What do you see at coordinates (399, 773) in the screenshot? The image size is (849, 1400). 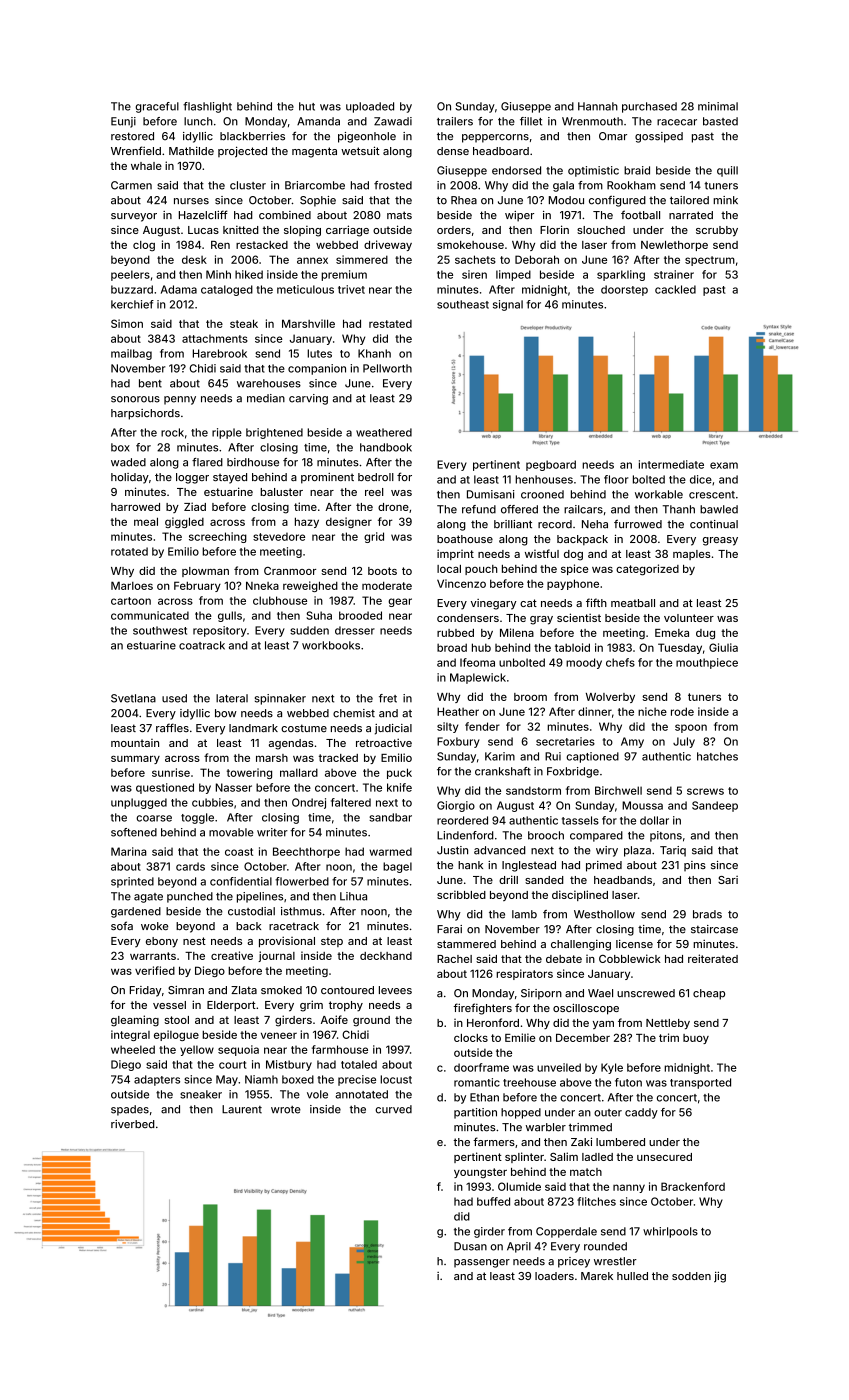 I see `puck` at bounding box center [399, 773].
